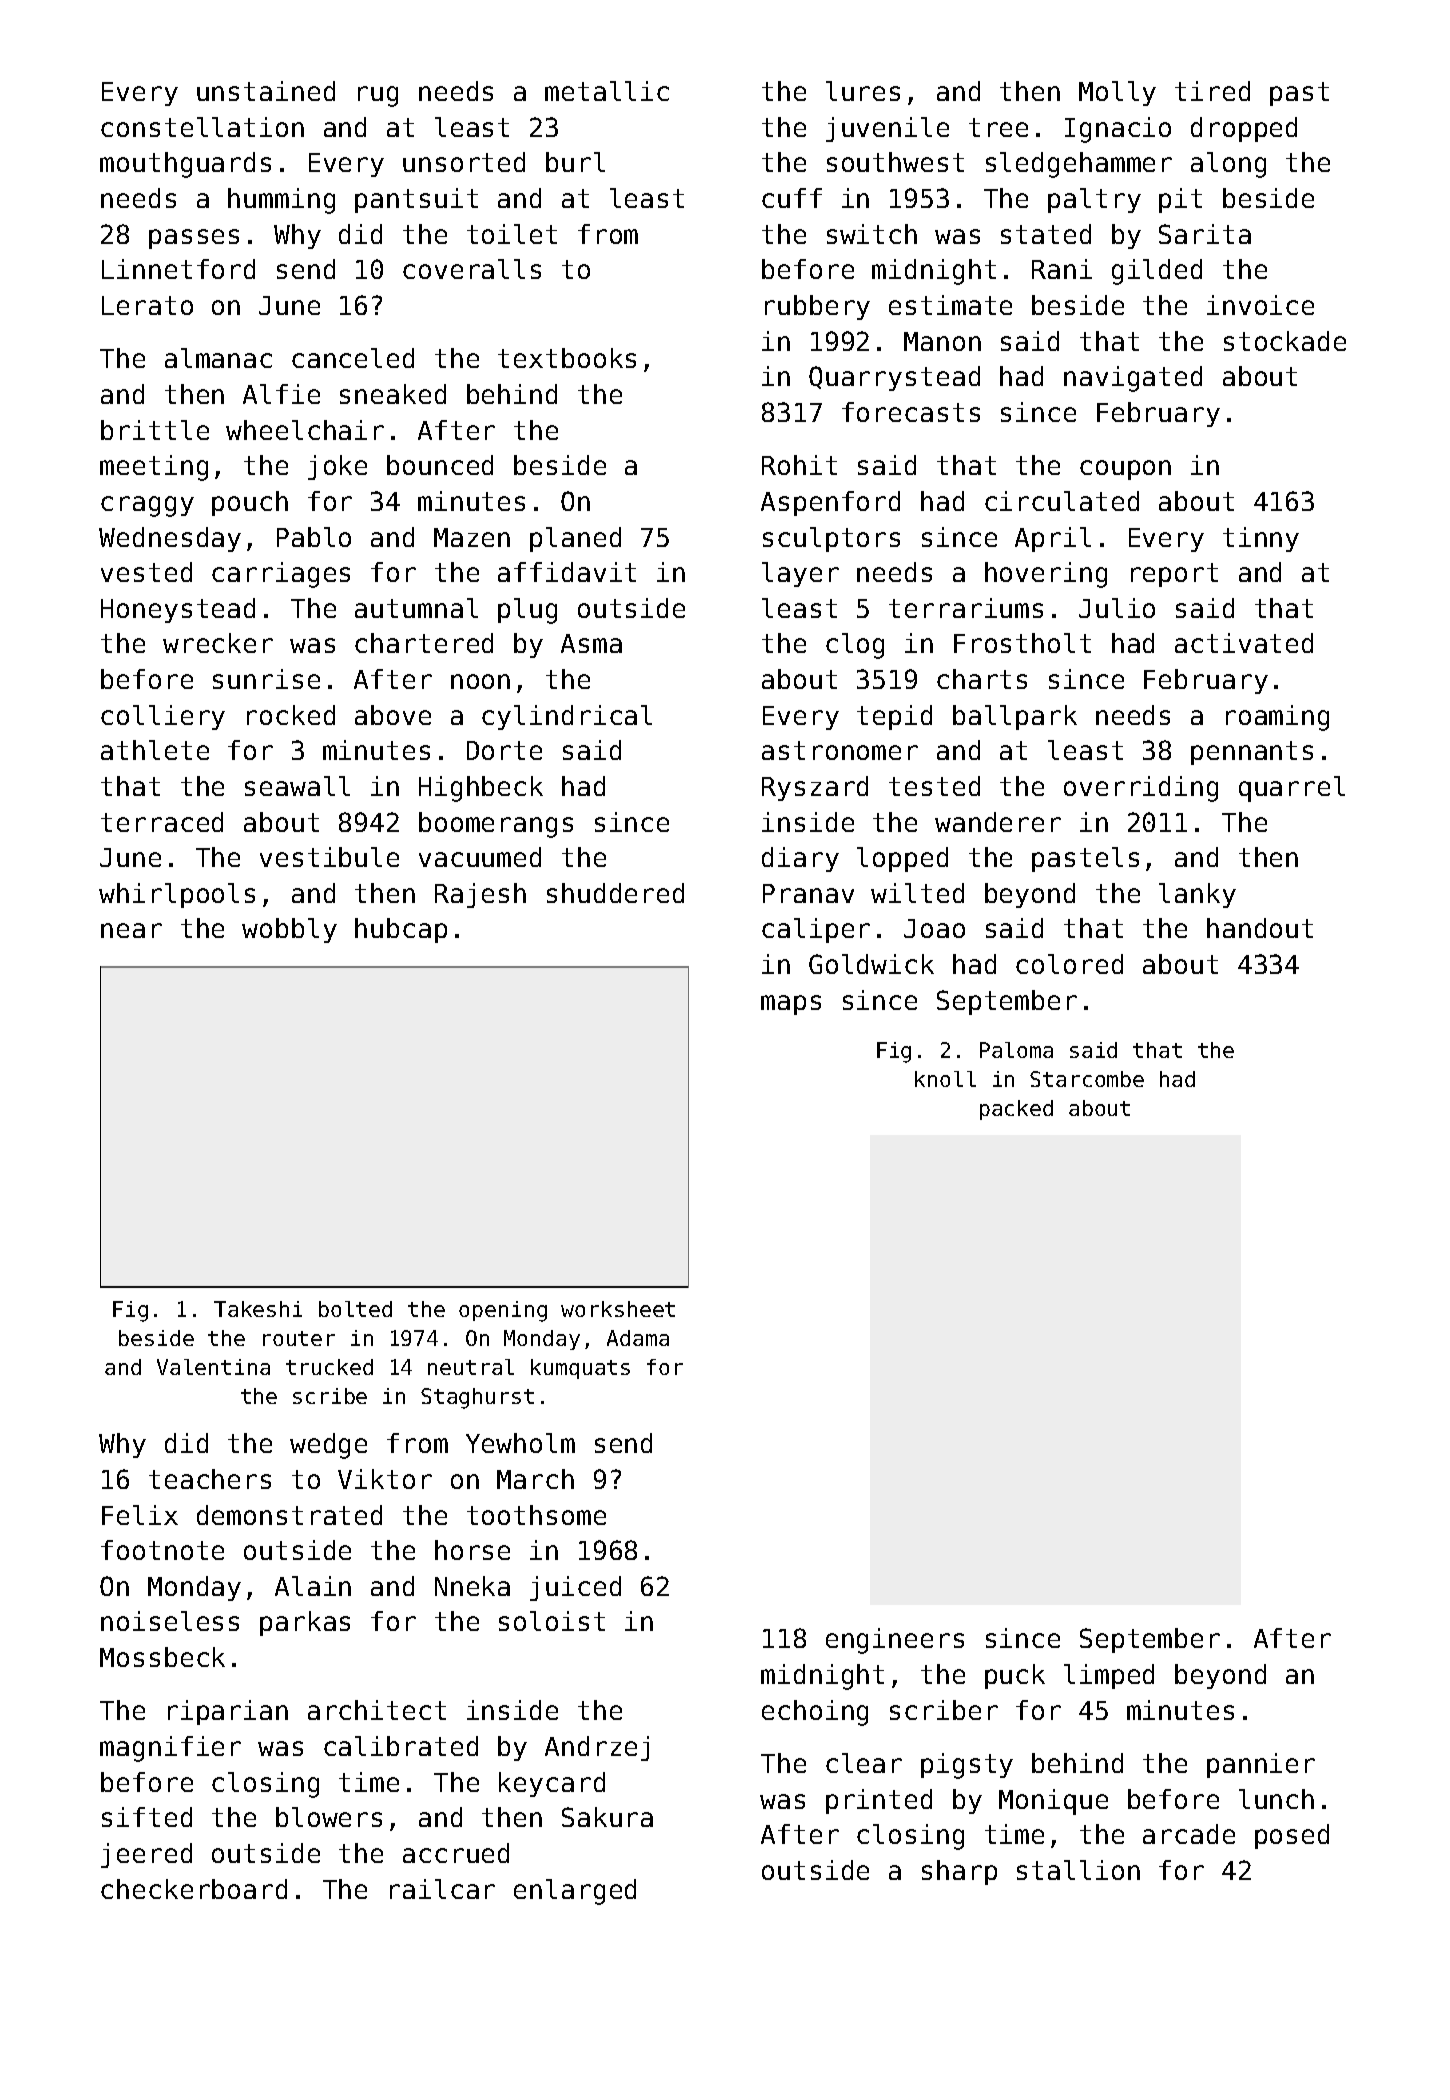  Describe the element at coordinates (1260, 928) in the screenshot. I see `handout` at that location.
